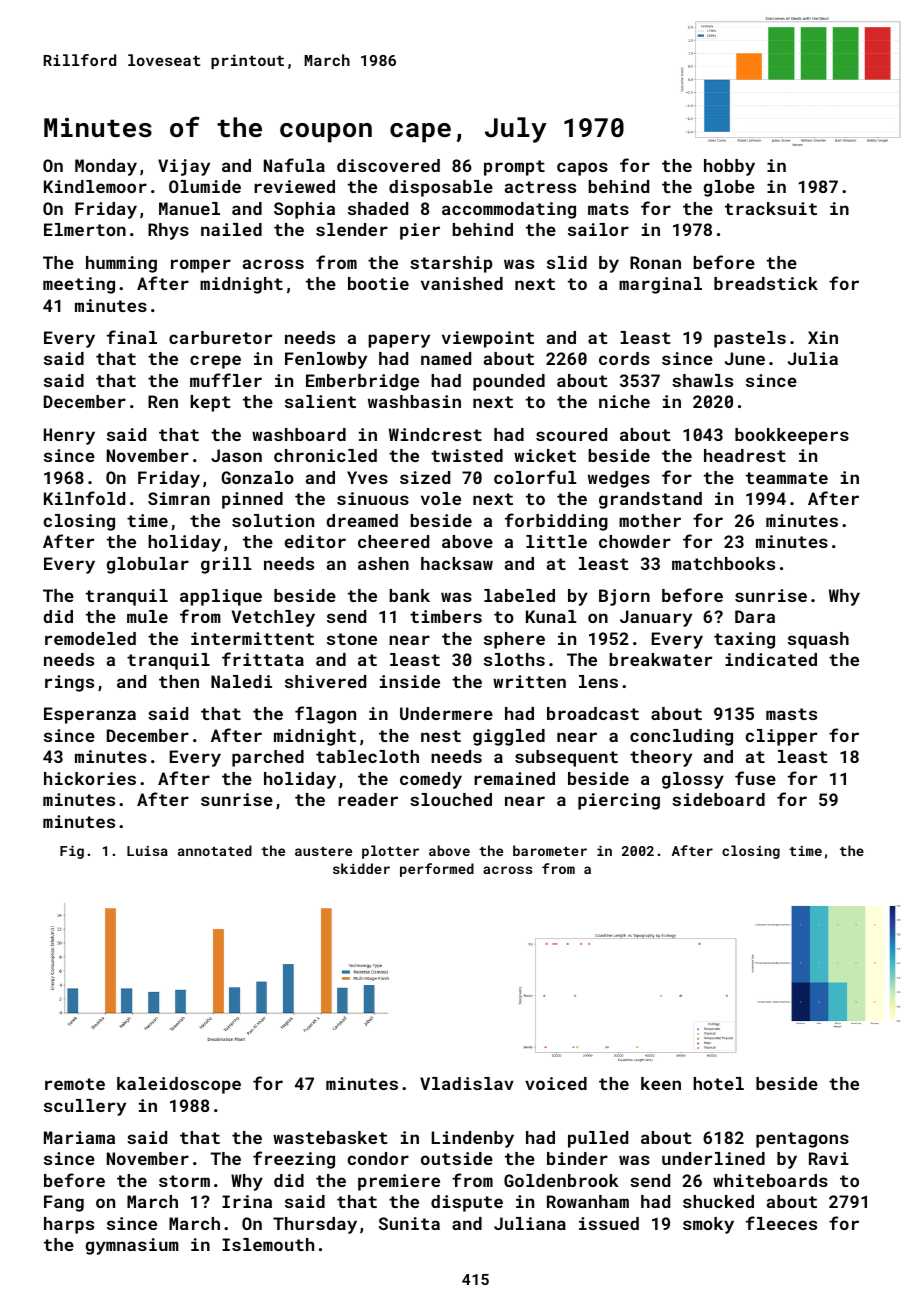 Image resolution: width=924 pixels, height=1308 pixels. I want to click on Vijay, so click(184, 167).
